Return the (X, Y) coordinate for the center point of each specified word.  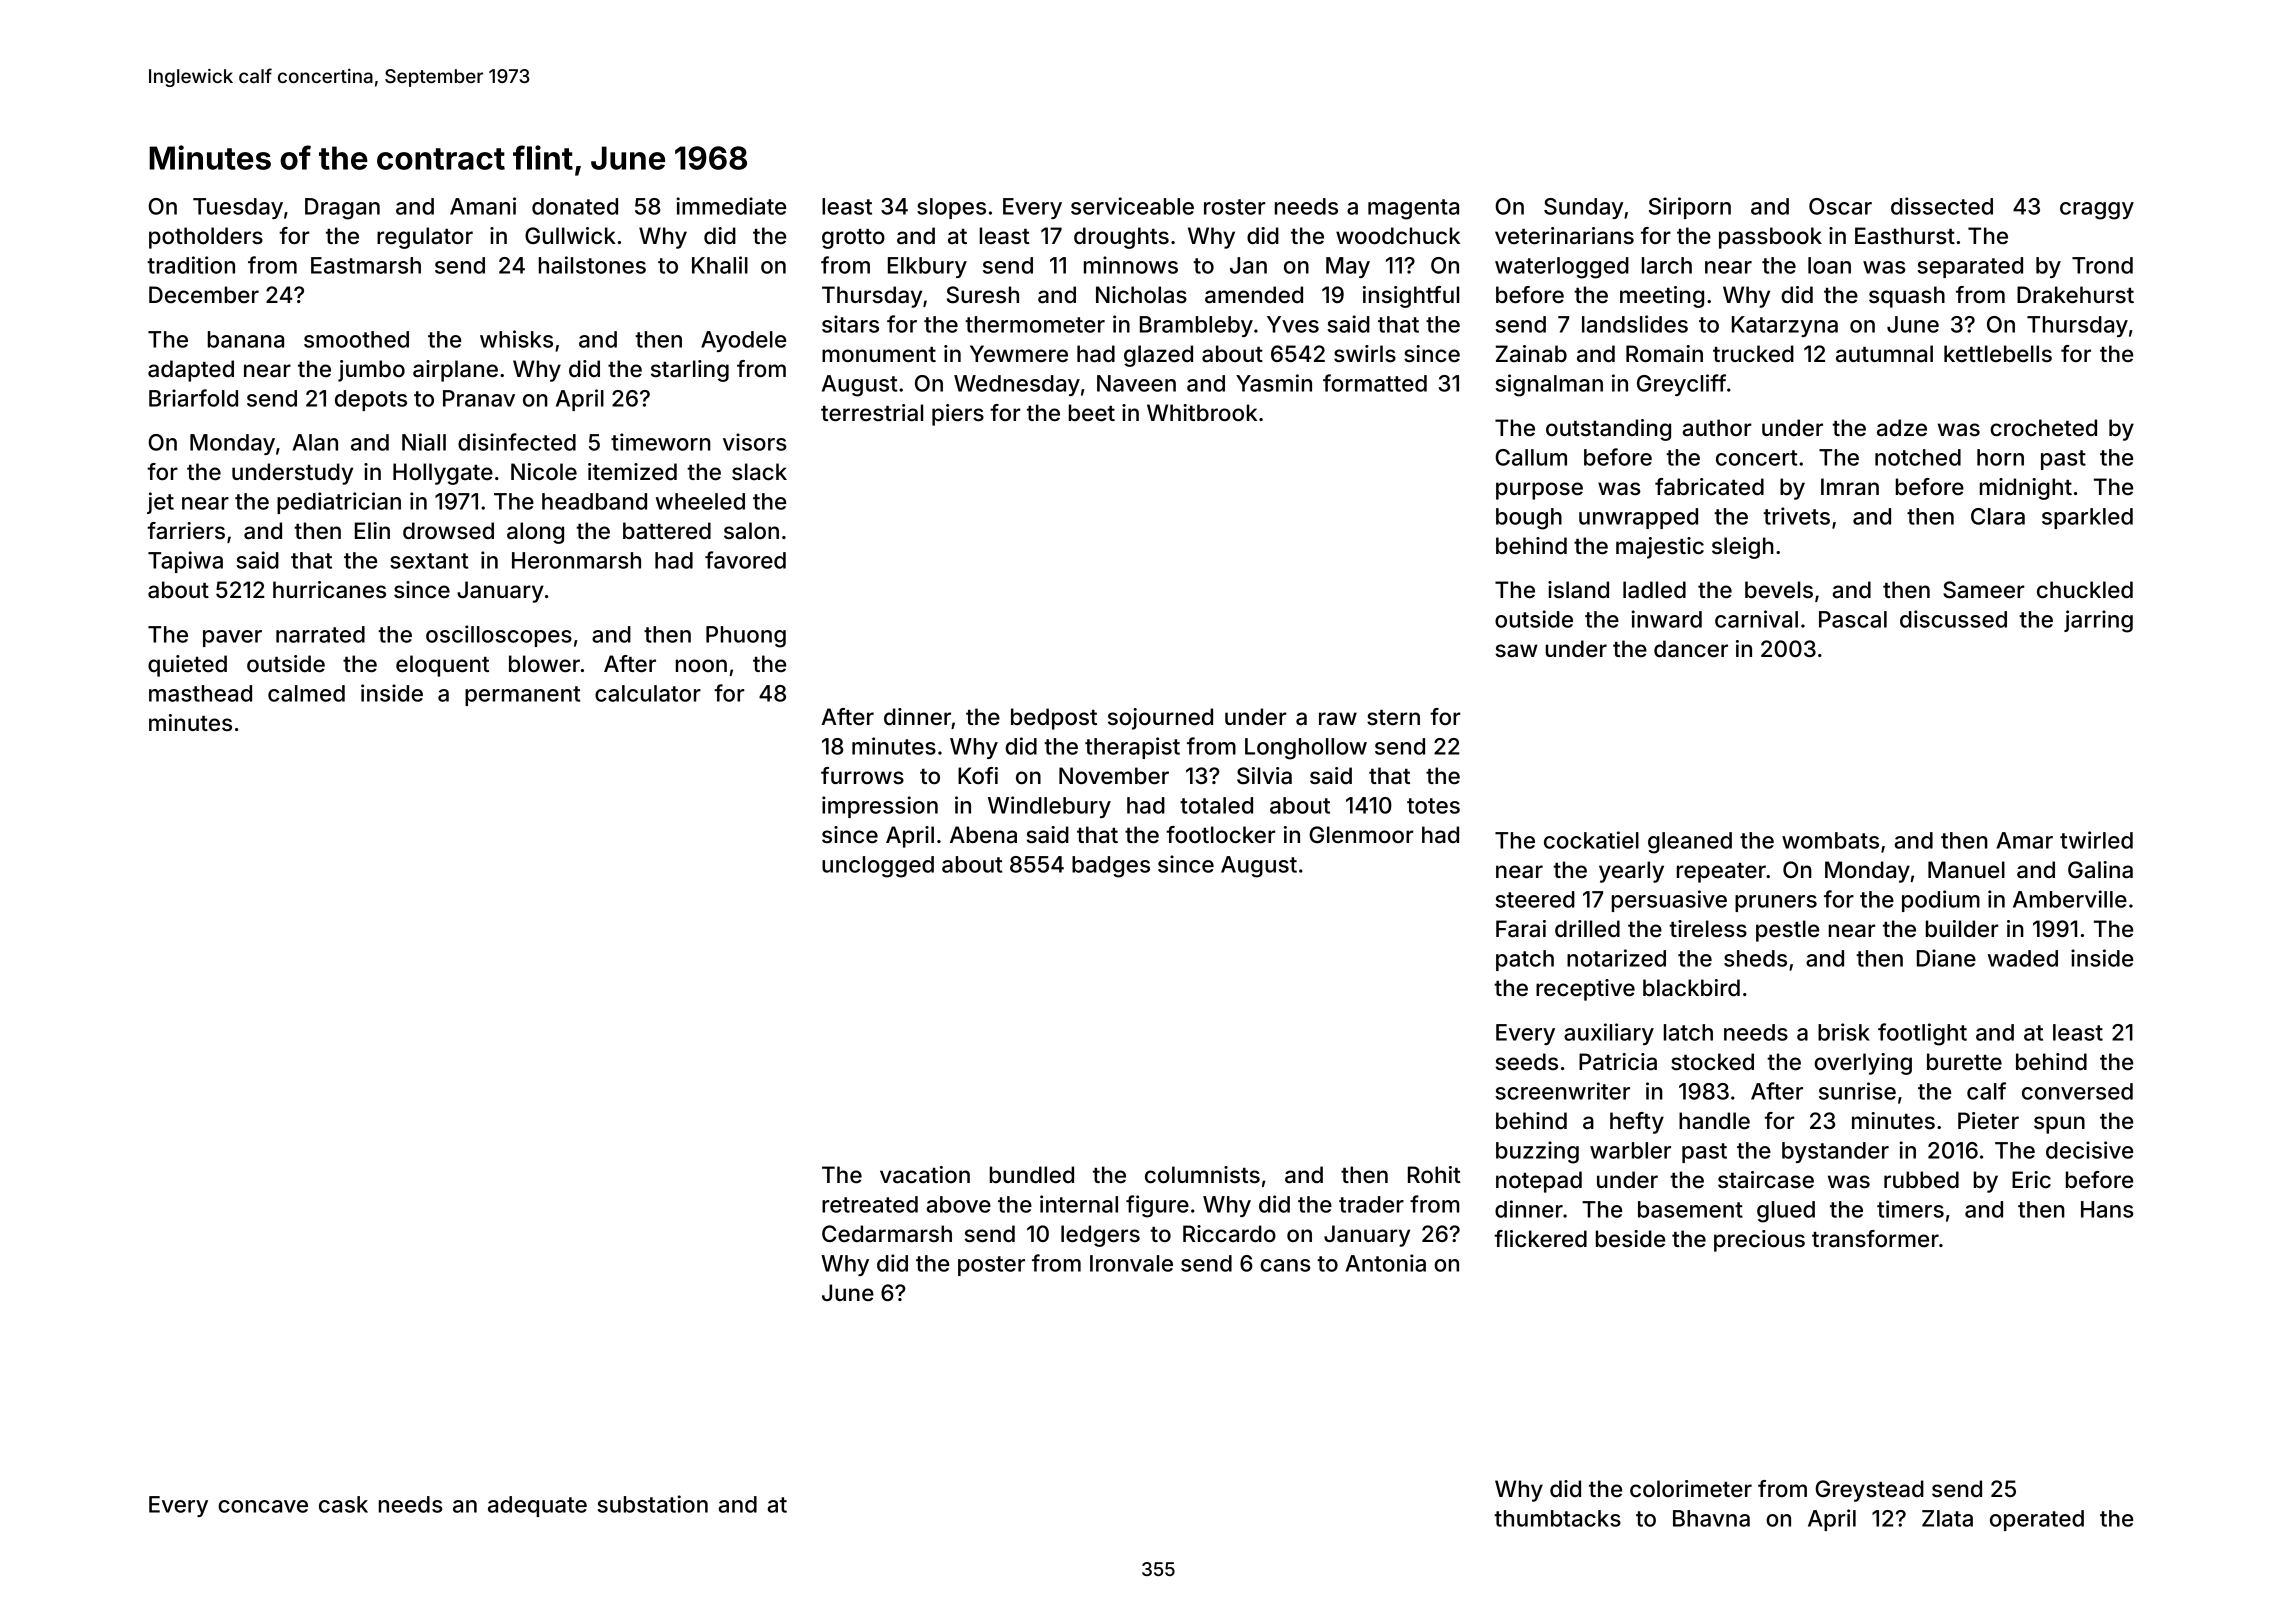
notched (1918, 457)
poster (991, 1266)
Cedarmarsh (887, 1234)
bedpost (1054, 719)
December (204, 294)
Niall (424, 442)
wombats (1830, 840)
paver (232, 638)
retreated (870, 1204)
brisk (1844, 1032)
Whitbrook (1202, 412)
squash (1907, 297)
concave (263, 1506)
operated (2037, 1520)
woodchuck (1398, 236)
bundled (1032, 1175)
